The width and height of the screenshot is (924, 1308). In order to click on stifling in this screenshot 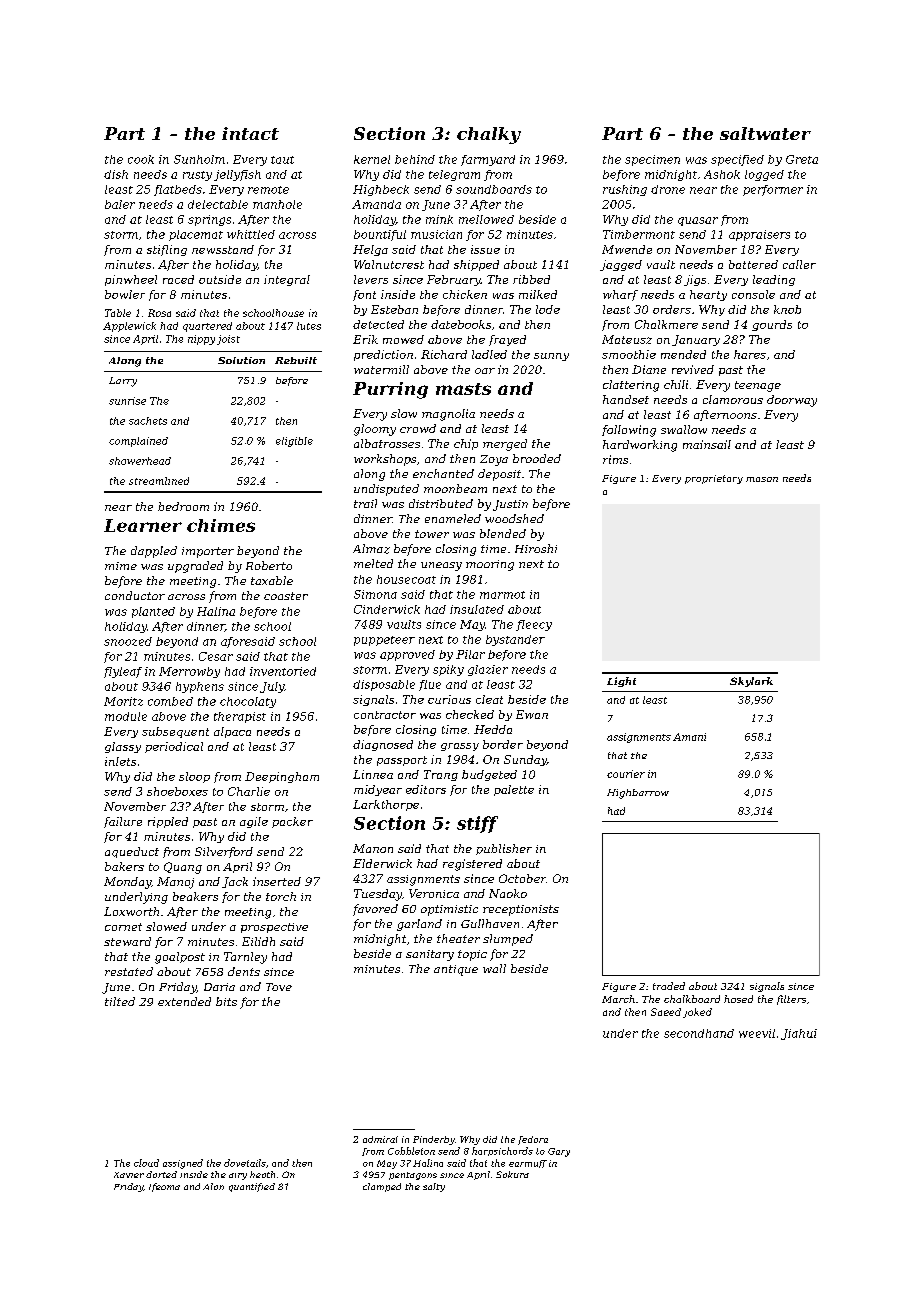, I will do `click(167, 250)`.
